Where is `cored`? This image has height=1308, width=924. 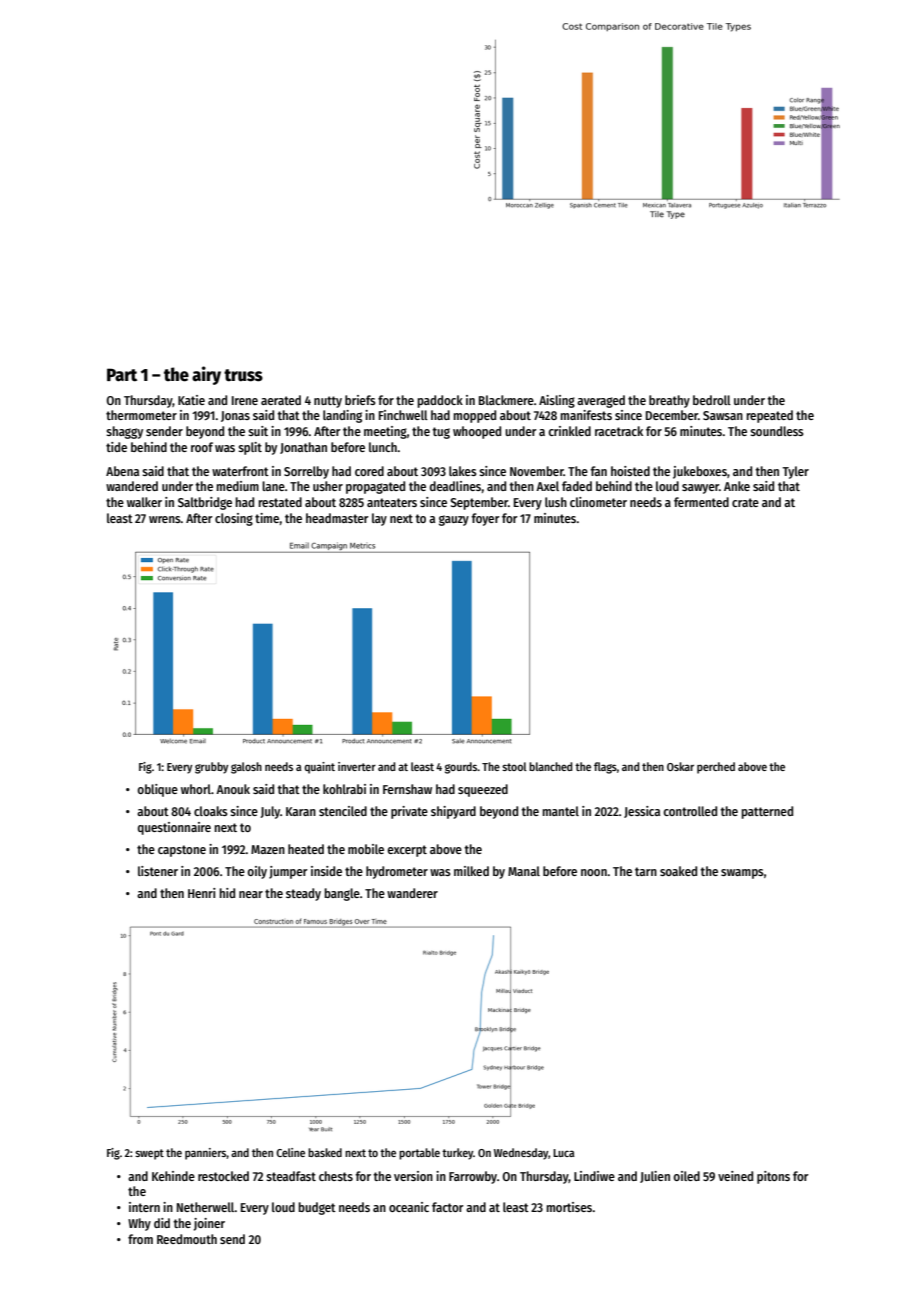 cored is located at coordinates (369, 471).
